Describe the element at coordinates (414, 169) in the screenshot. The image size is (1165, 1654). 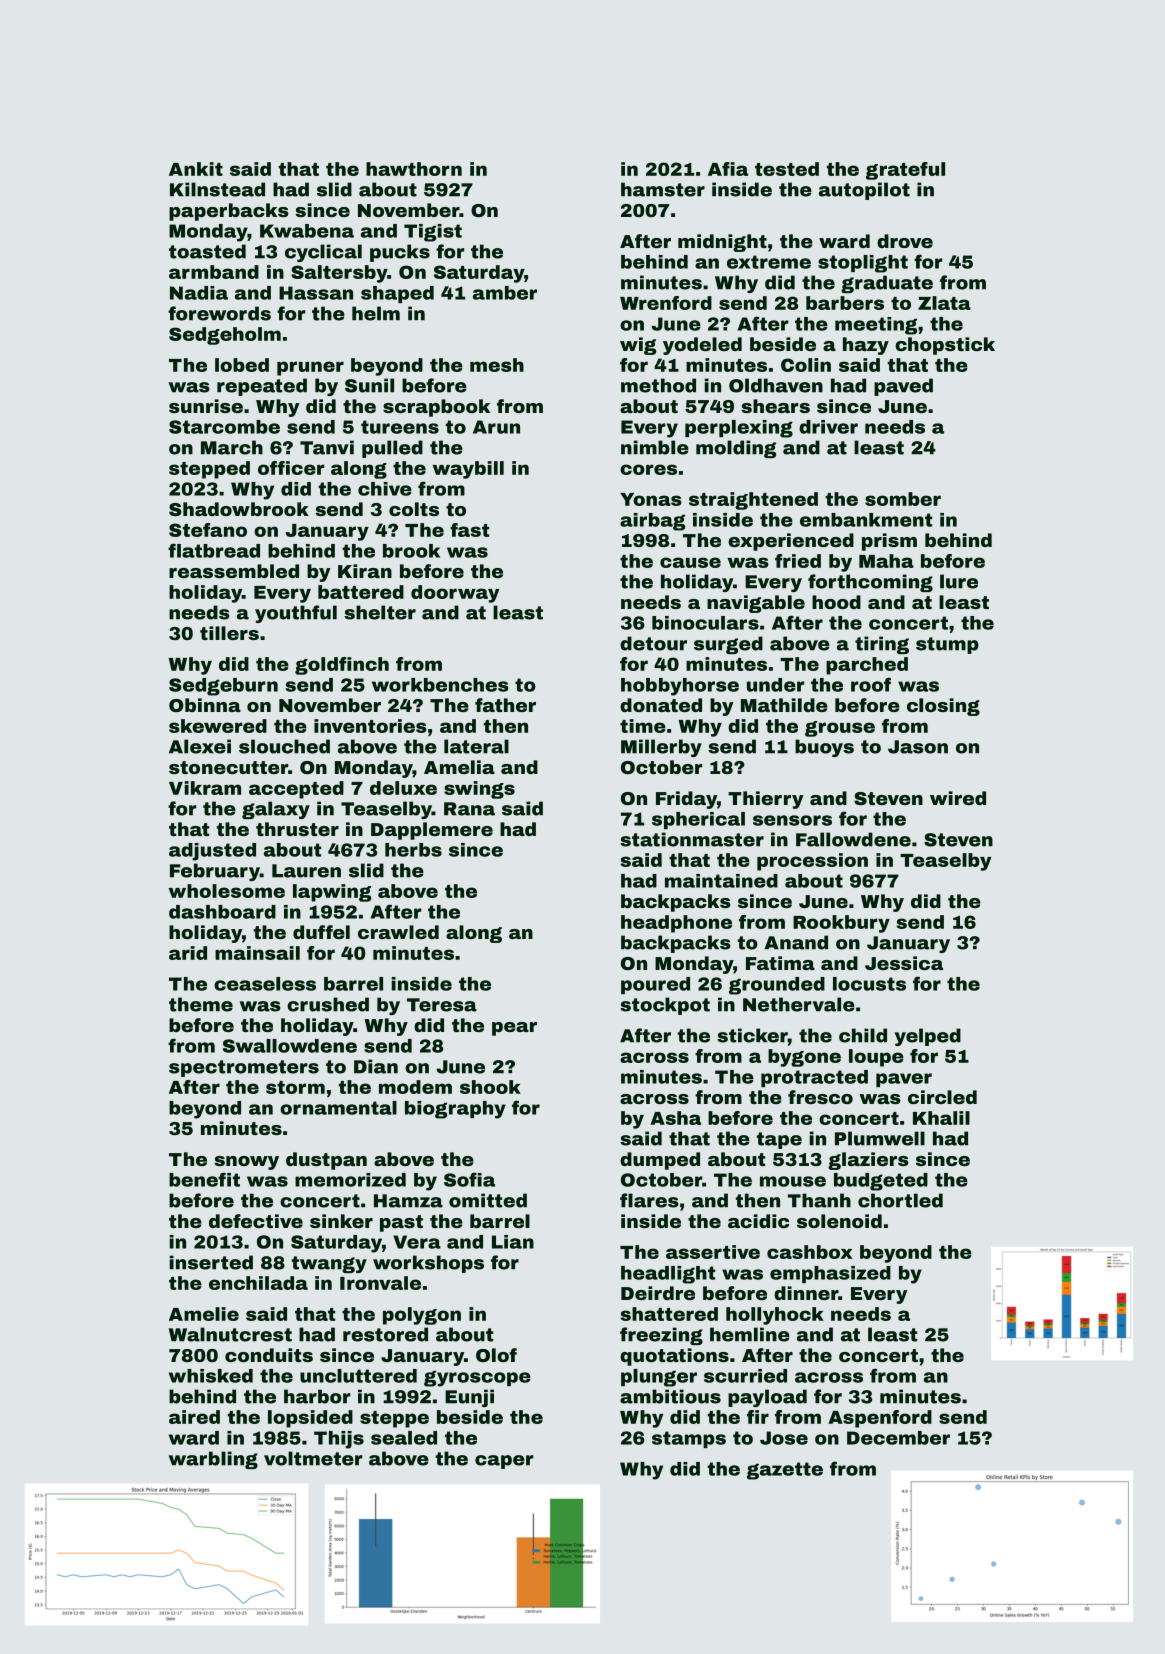
I see `hawthorn` at that location.
